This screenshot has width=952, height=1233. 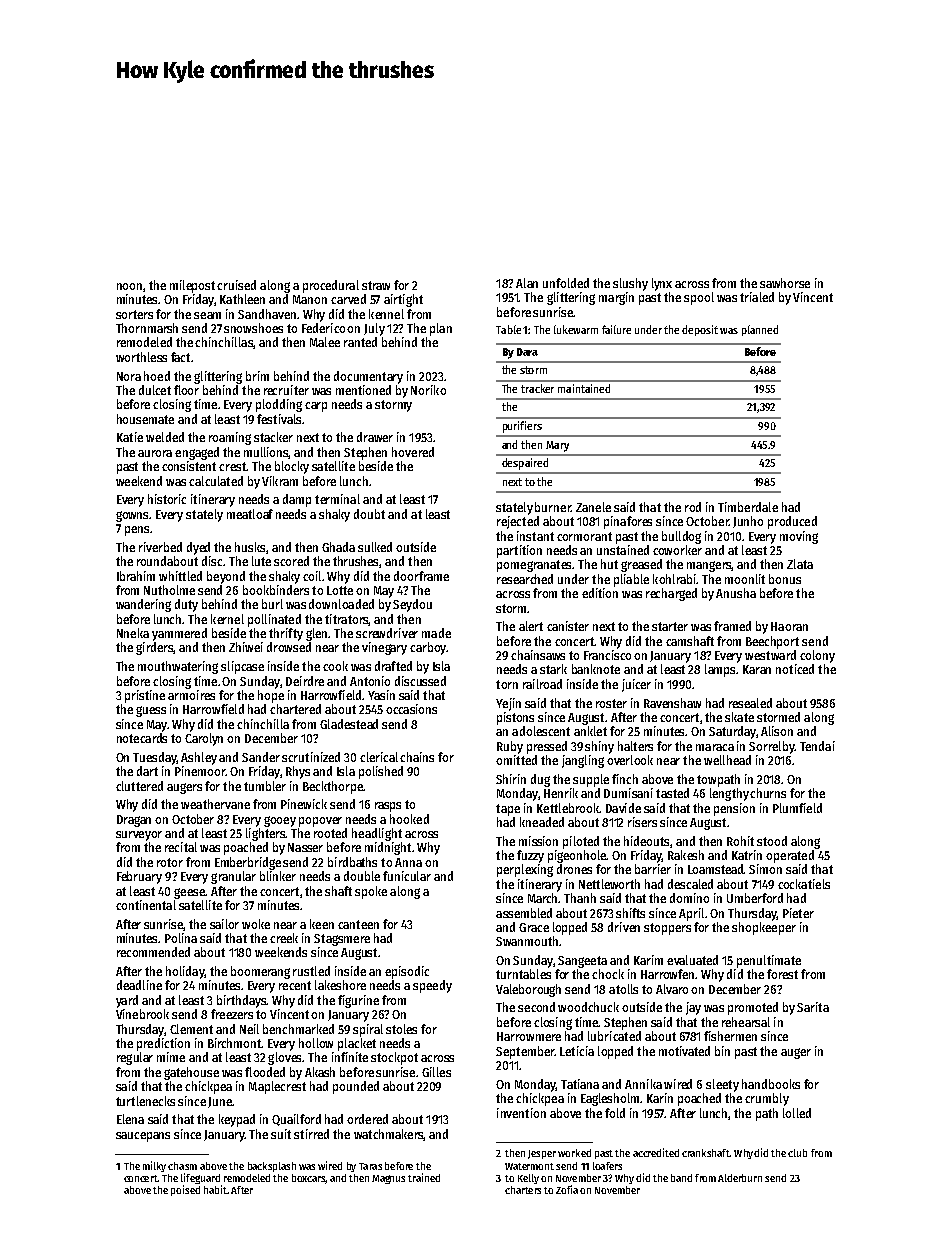 What do you see at coordinates (720, 670) in the screenshot?
I see `lamps` at bounding box center [720, 670].
